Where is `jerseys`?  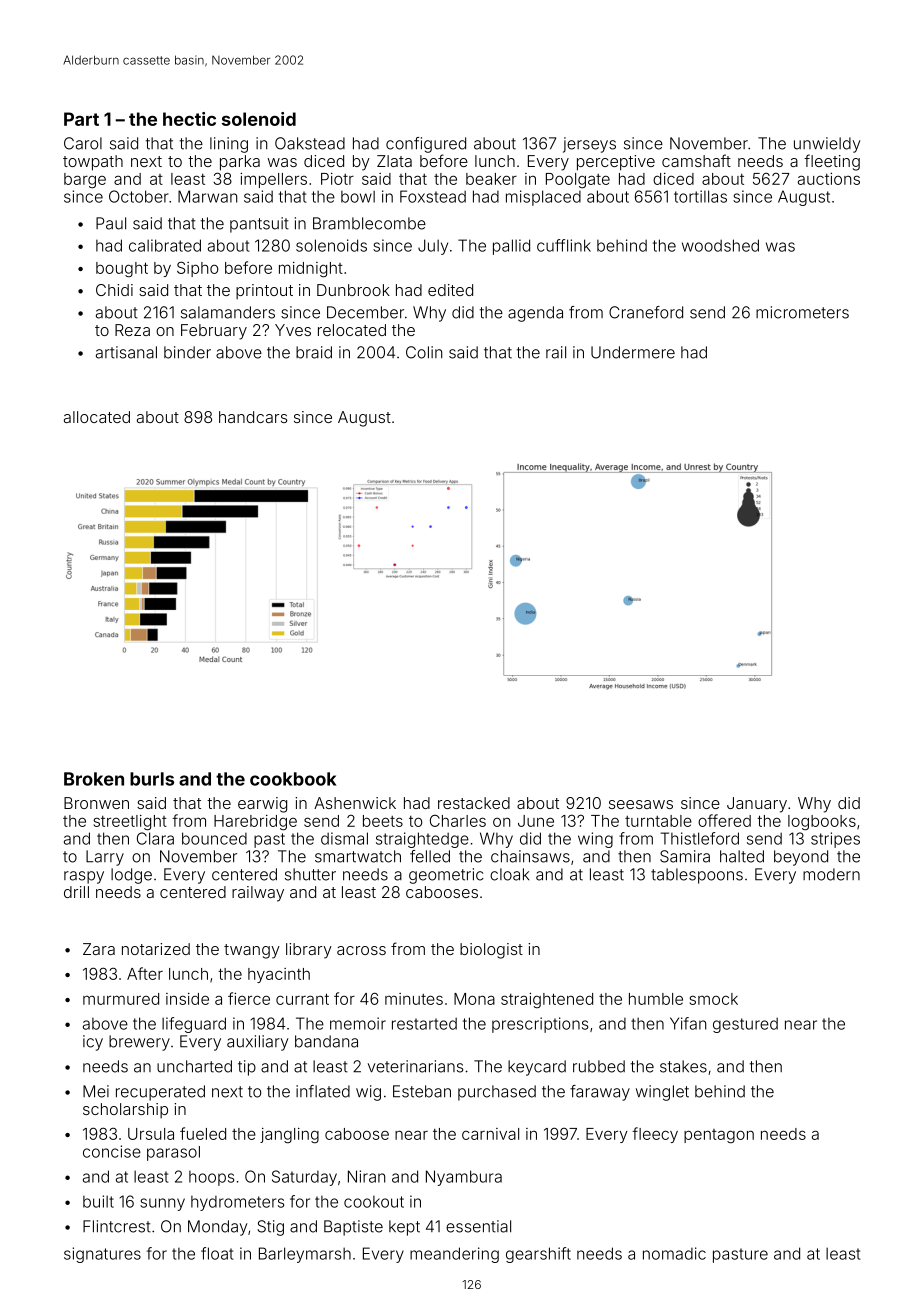
jerseys is located at coordinates (589, 145).
